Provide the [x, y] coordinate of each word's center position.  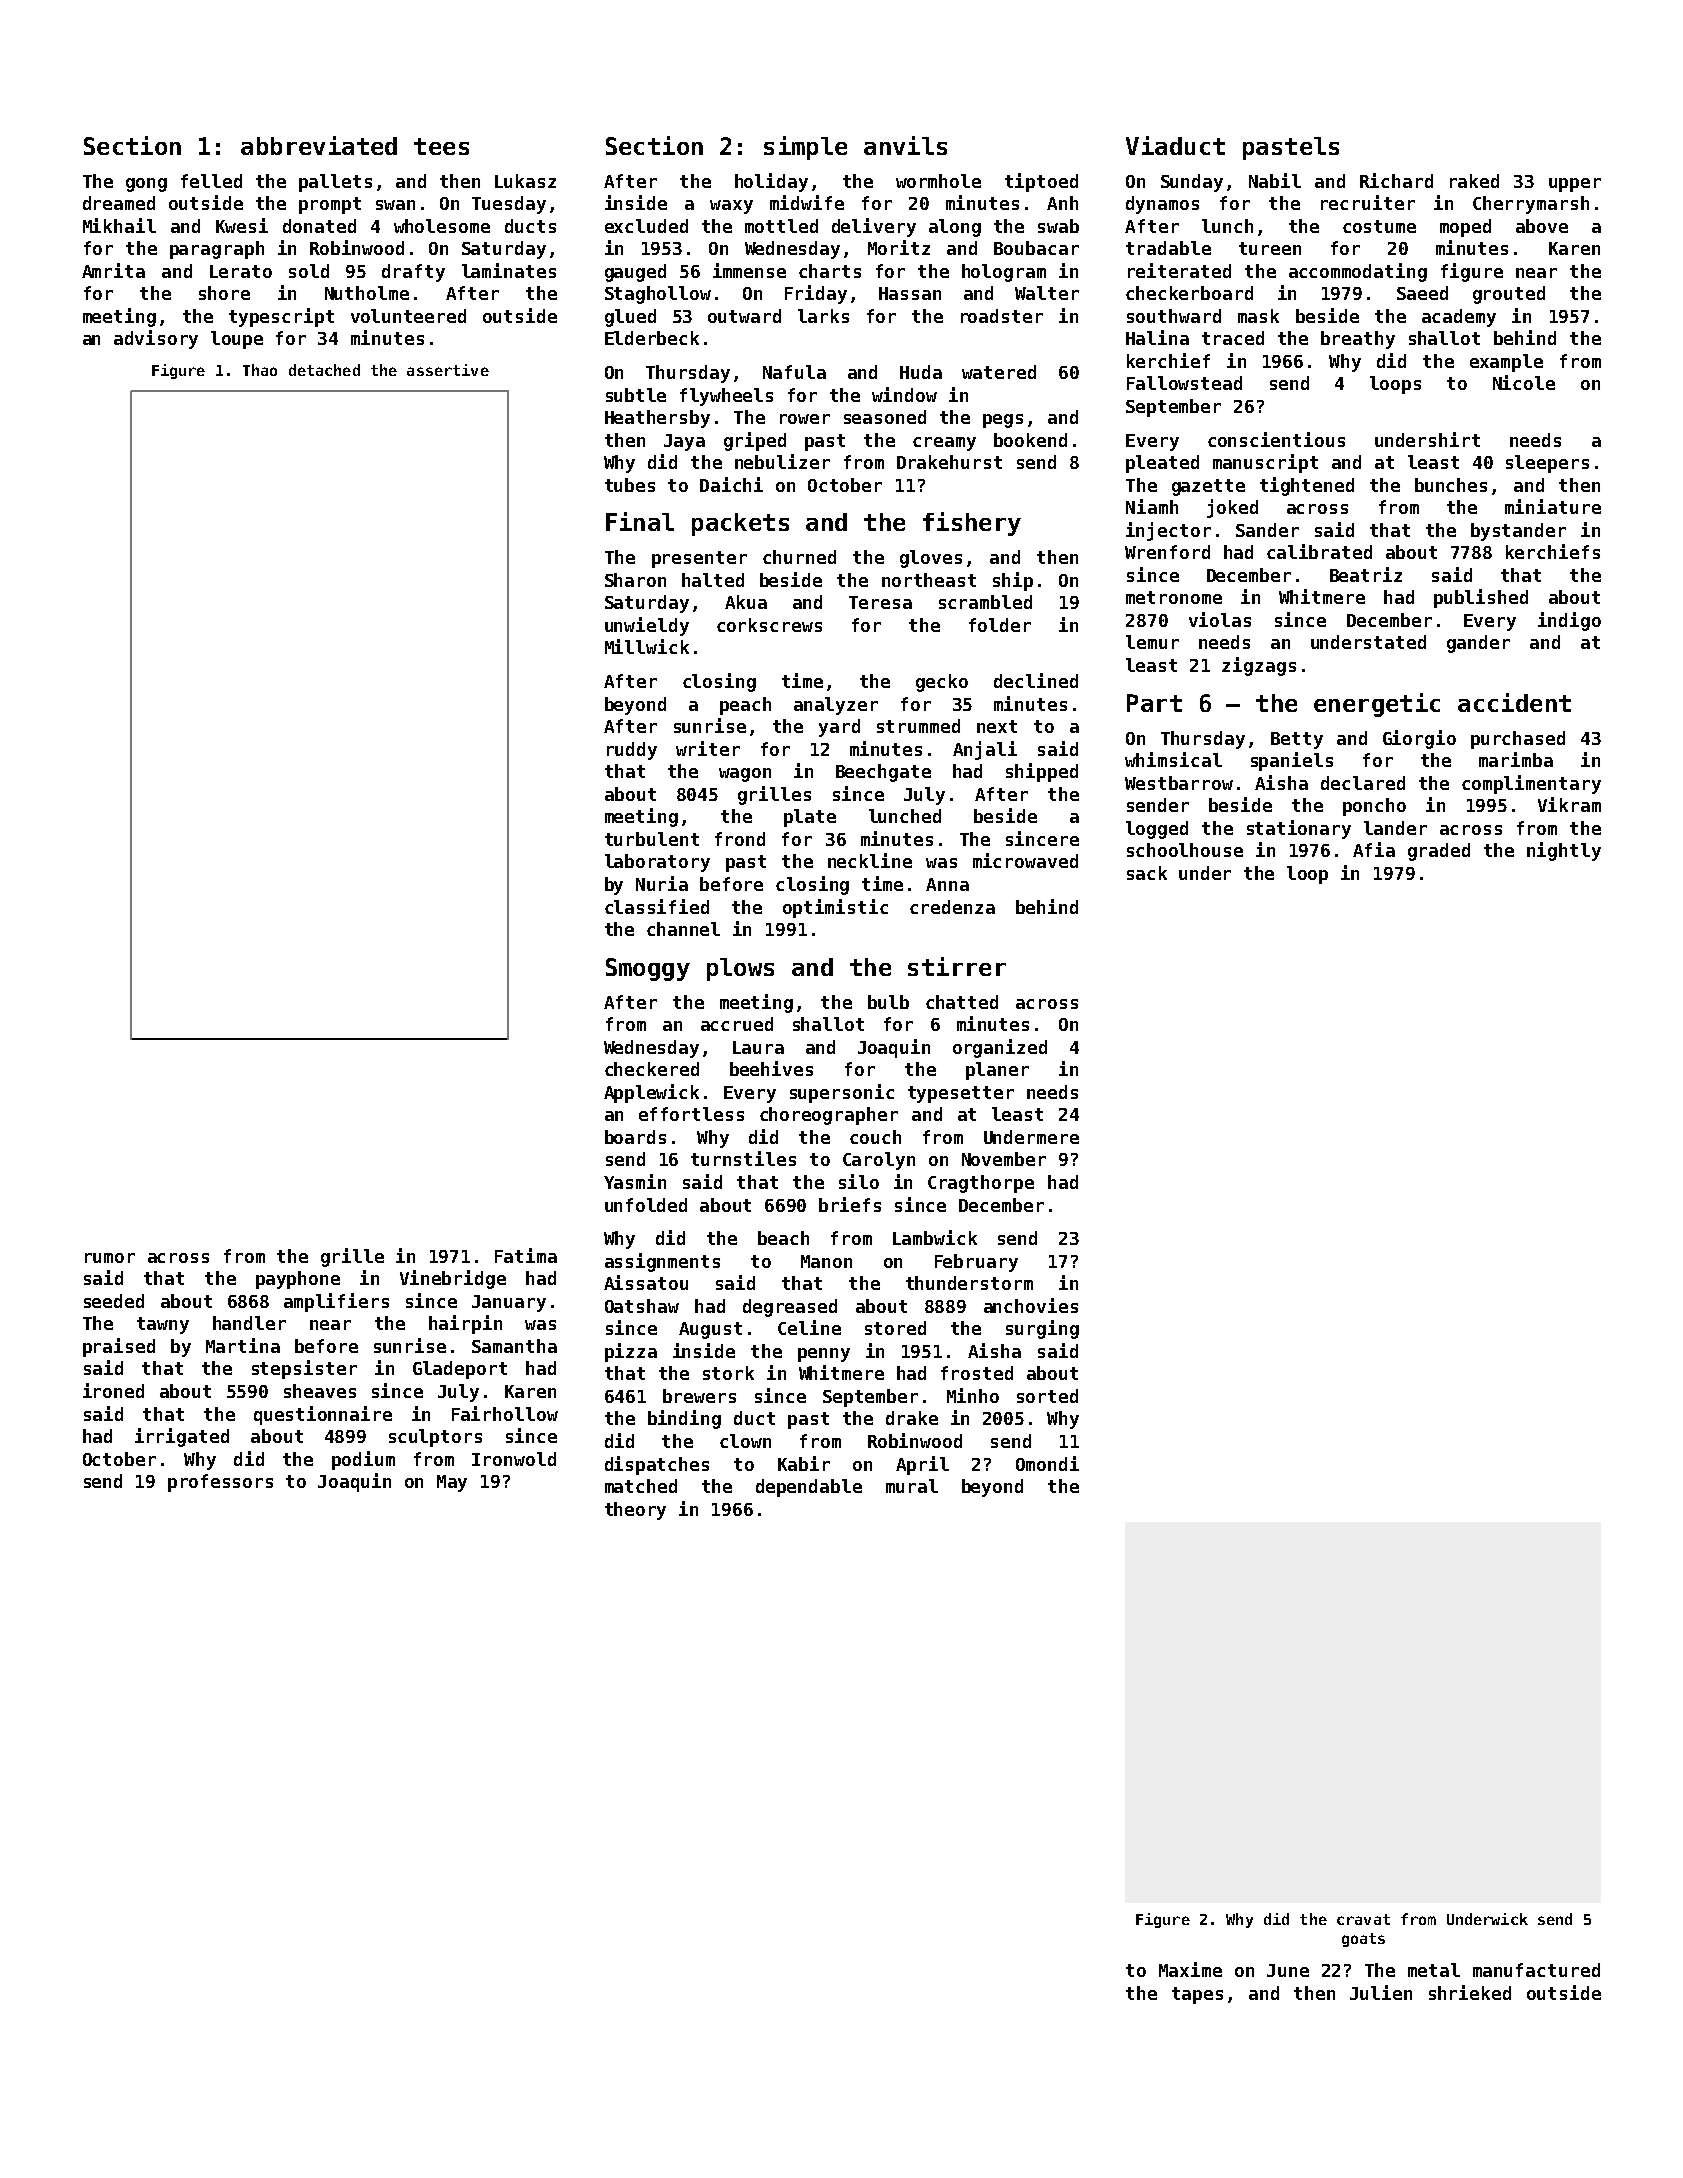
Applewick [651, 1093]
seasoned [885, 417]
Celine [809, 1327]
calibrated [1319, 551]
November [1004, 1159]
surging [1042, 1329]
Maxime [1190, 1969]
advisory [156, 339]
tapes [1197, 1995]
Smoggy [648, 969]
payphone [298, 1280]
